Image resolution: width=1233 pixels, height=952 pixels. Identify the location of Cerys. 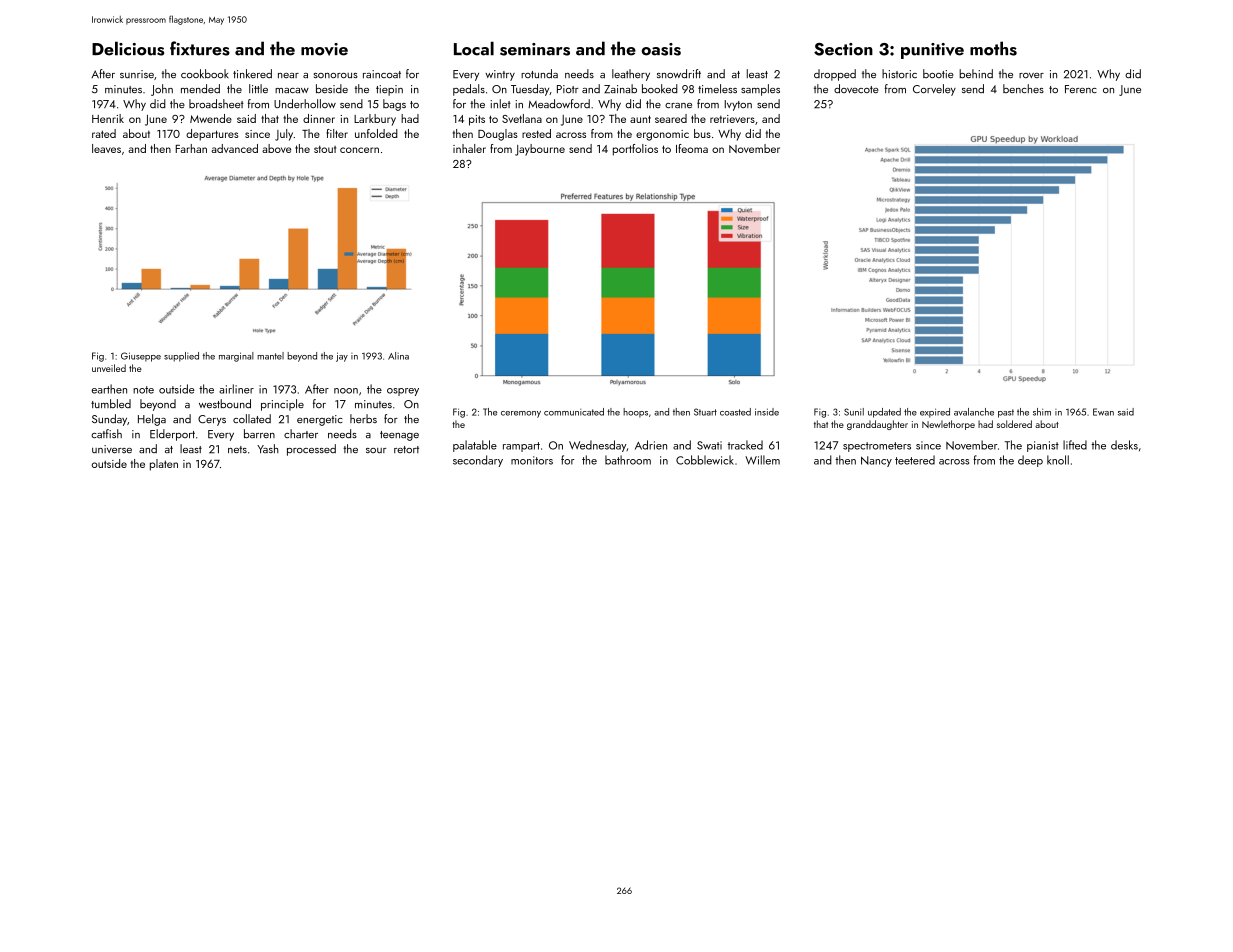
(212, 420).
